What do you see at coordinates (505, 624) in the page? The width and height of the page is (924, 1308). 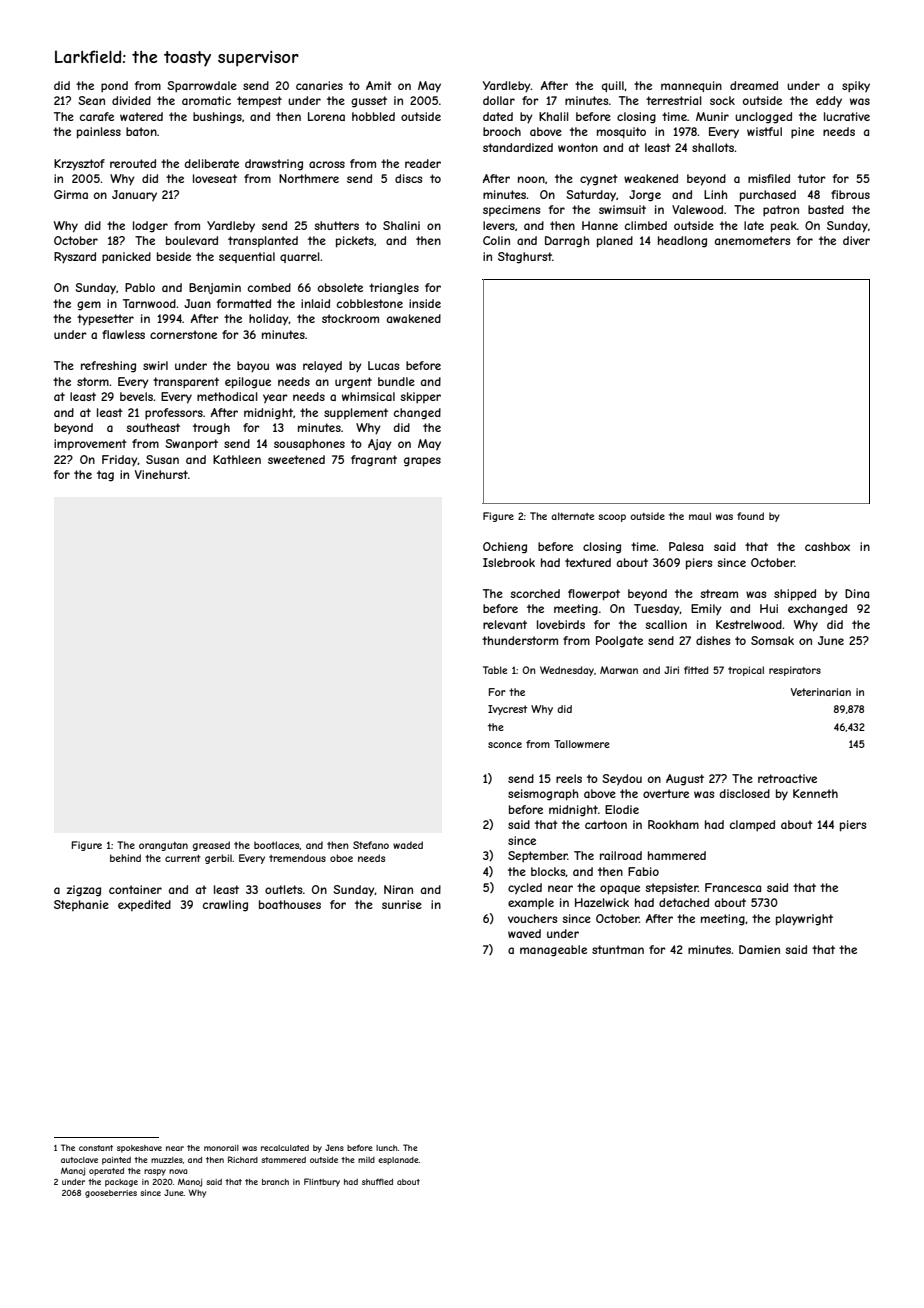 I see `relevant` at bounding box center [505, 624].
